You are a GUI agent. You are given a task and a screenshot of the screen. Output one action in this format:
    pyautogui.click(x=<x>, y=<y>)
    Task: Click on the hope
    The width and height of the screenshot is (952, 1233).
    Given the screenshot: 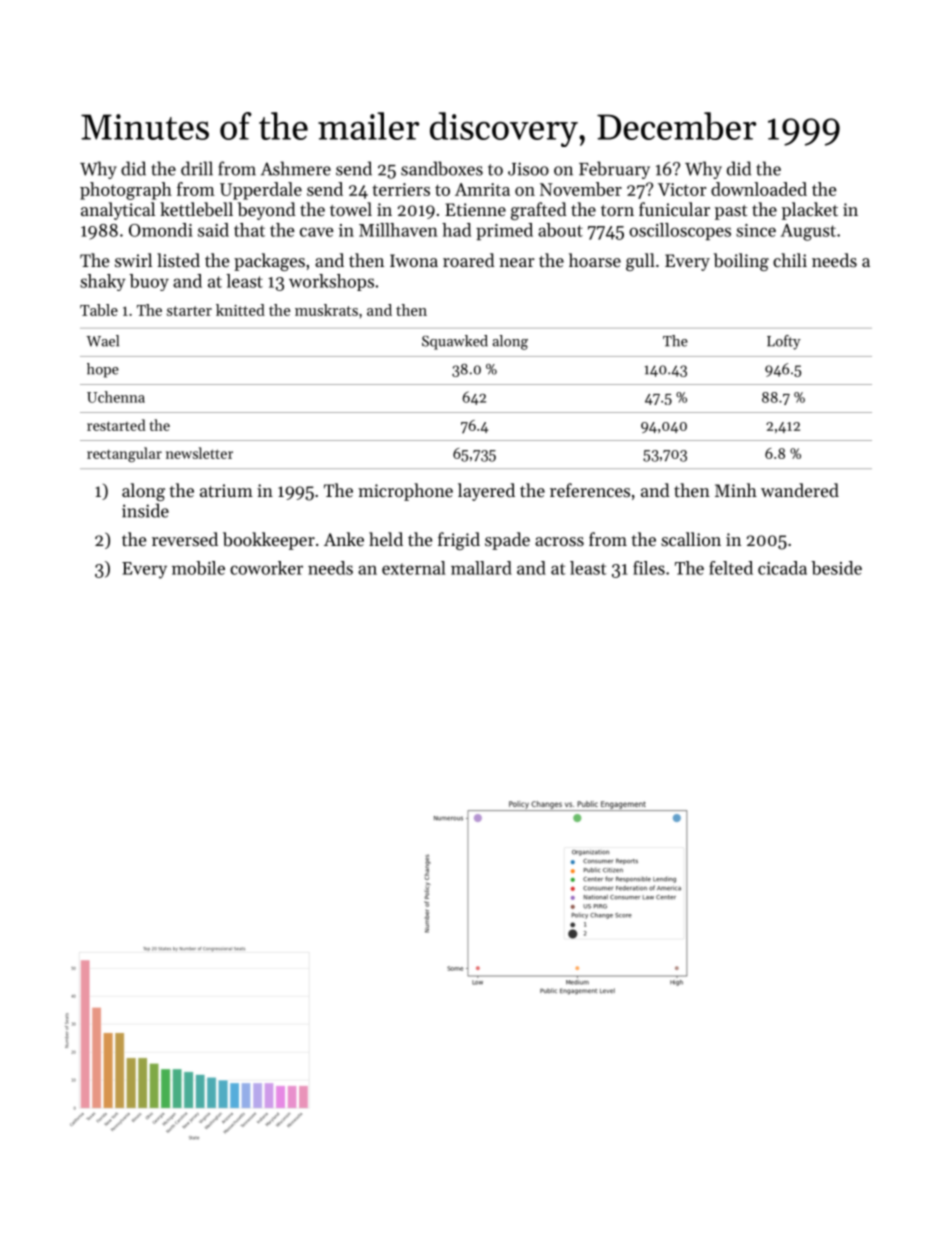 What is the action you would take?
    pyautogui.click(x=103, y=370)
